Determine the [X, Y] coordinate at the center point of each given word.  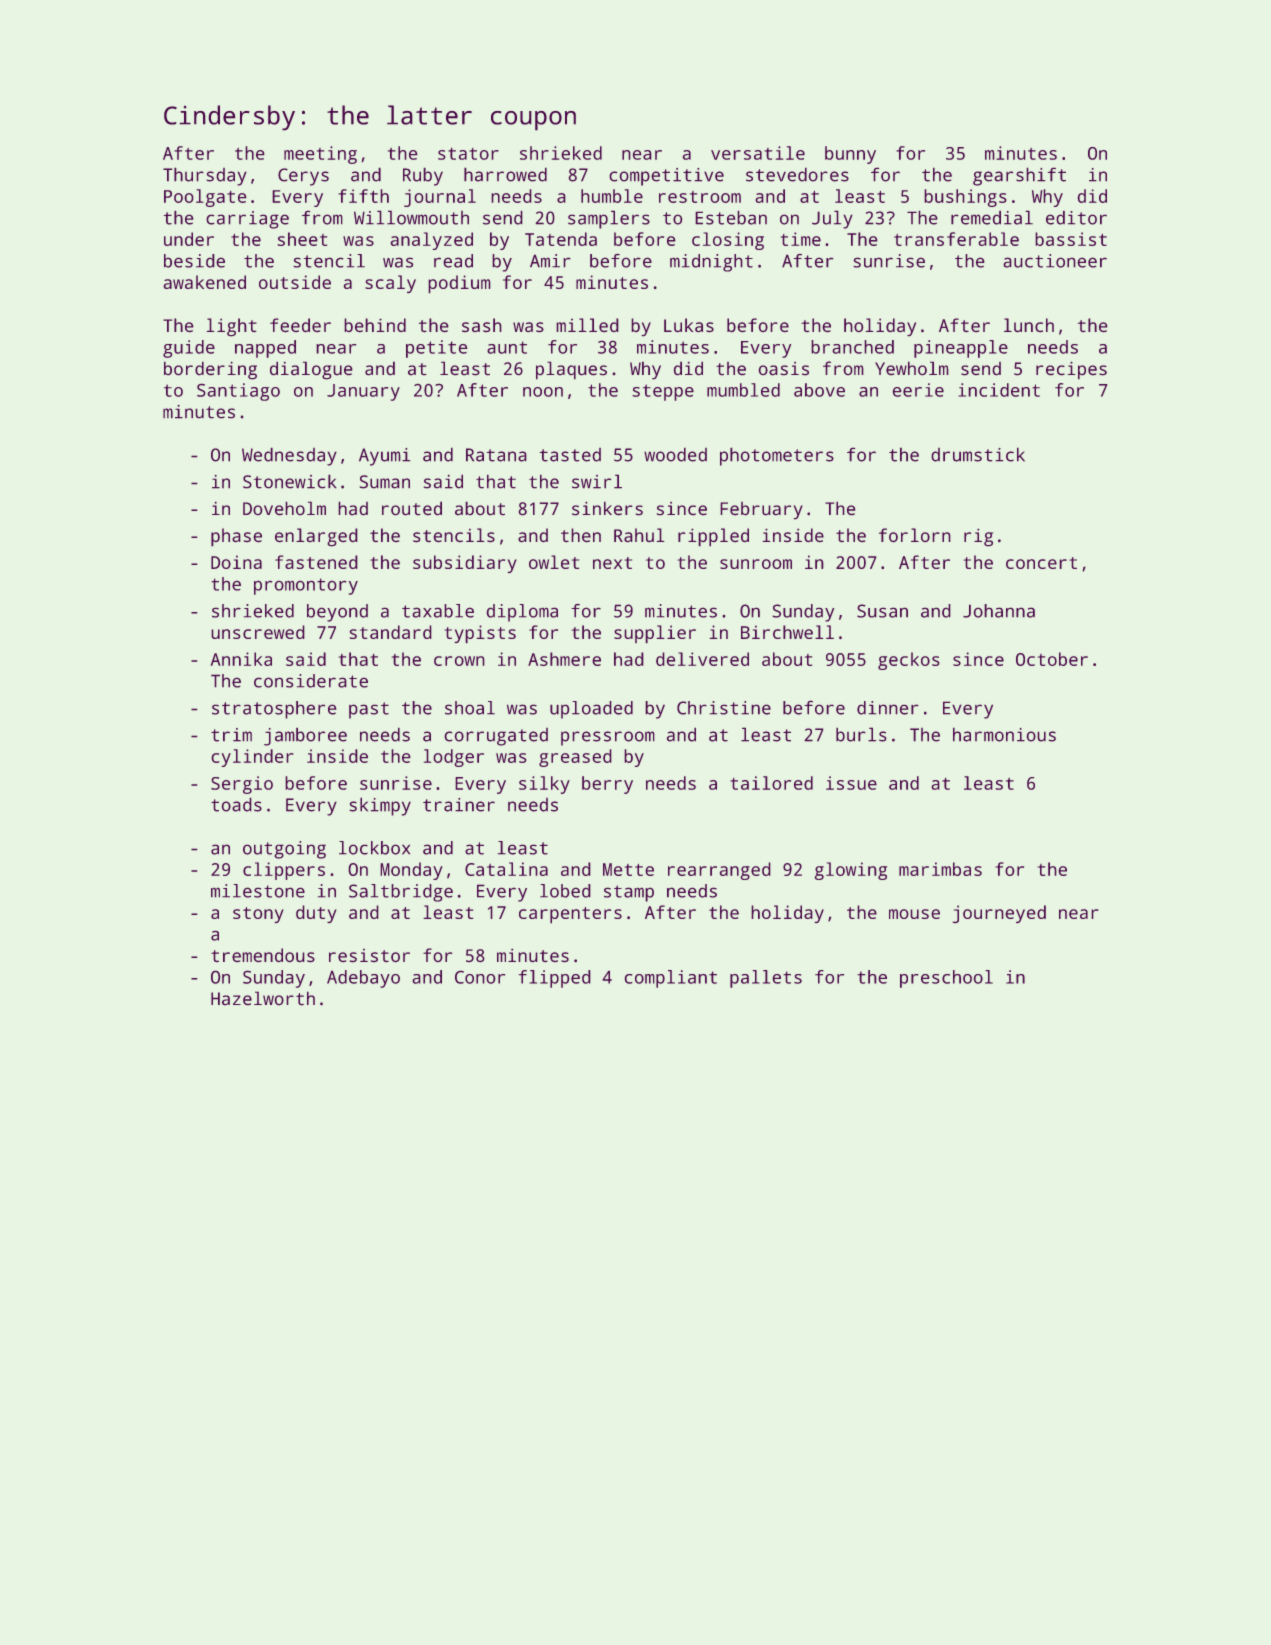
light [231, 327]
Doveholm [284, 508]
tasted [570, 455]
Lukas [689, 325]
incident [999, 390]
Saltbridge [401, 893]
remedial [992, 217]
